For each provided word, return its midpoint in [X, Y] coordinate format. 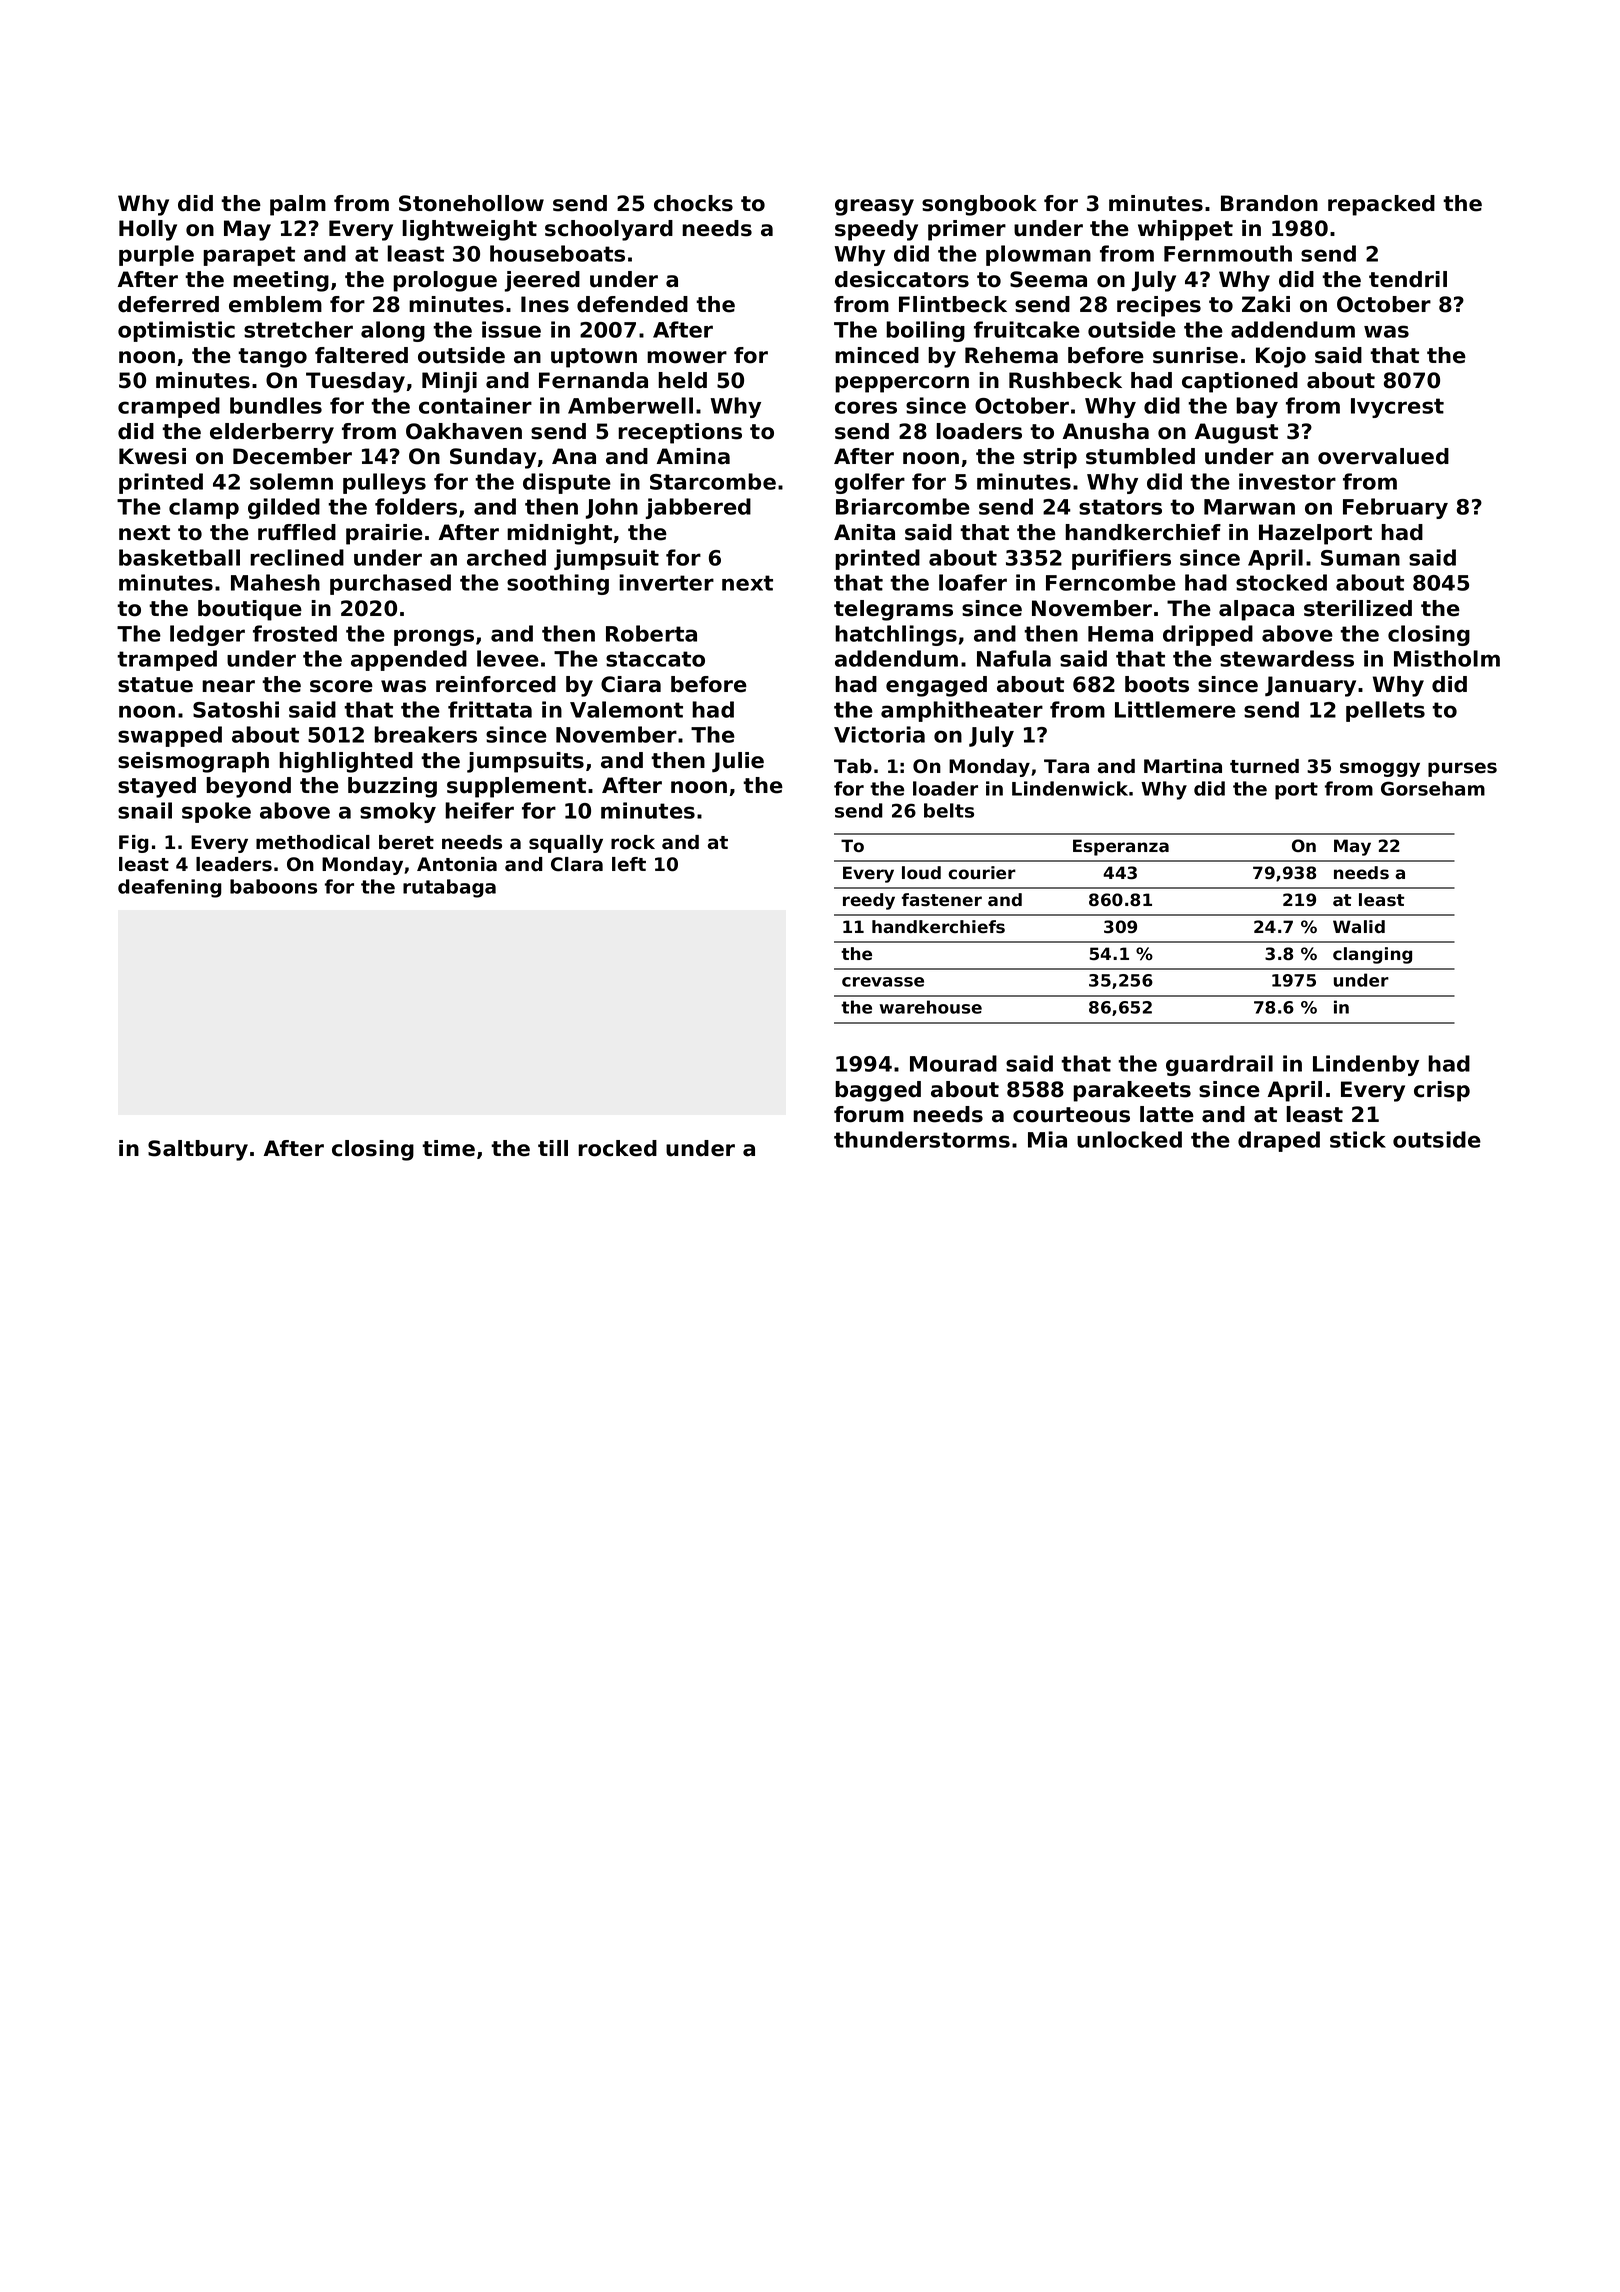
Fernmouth [1228, 253]
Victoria [879, 734]
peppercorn [902, 384]
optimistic [176, 331]
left [629, 864]
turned [1264, 766]
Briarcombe [903, 506]
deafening [170, 888]
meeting [281, 281]
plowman [1038, 255]
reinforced [496, 684]
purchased [390, 584]
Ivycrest [1397, 408]
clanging [1372, 955]
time [448, 1148]
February [1395, 508]
